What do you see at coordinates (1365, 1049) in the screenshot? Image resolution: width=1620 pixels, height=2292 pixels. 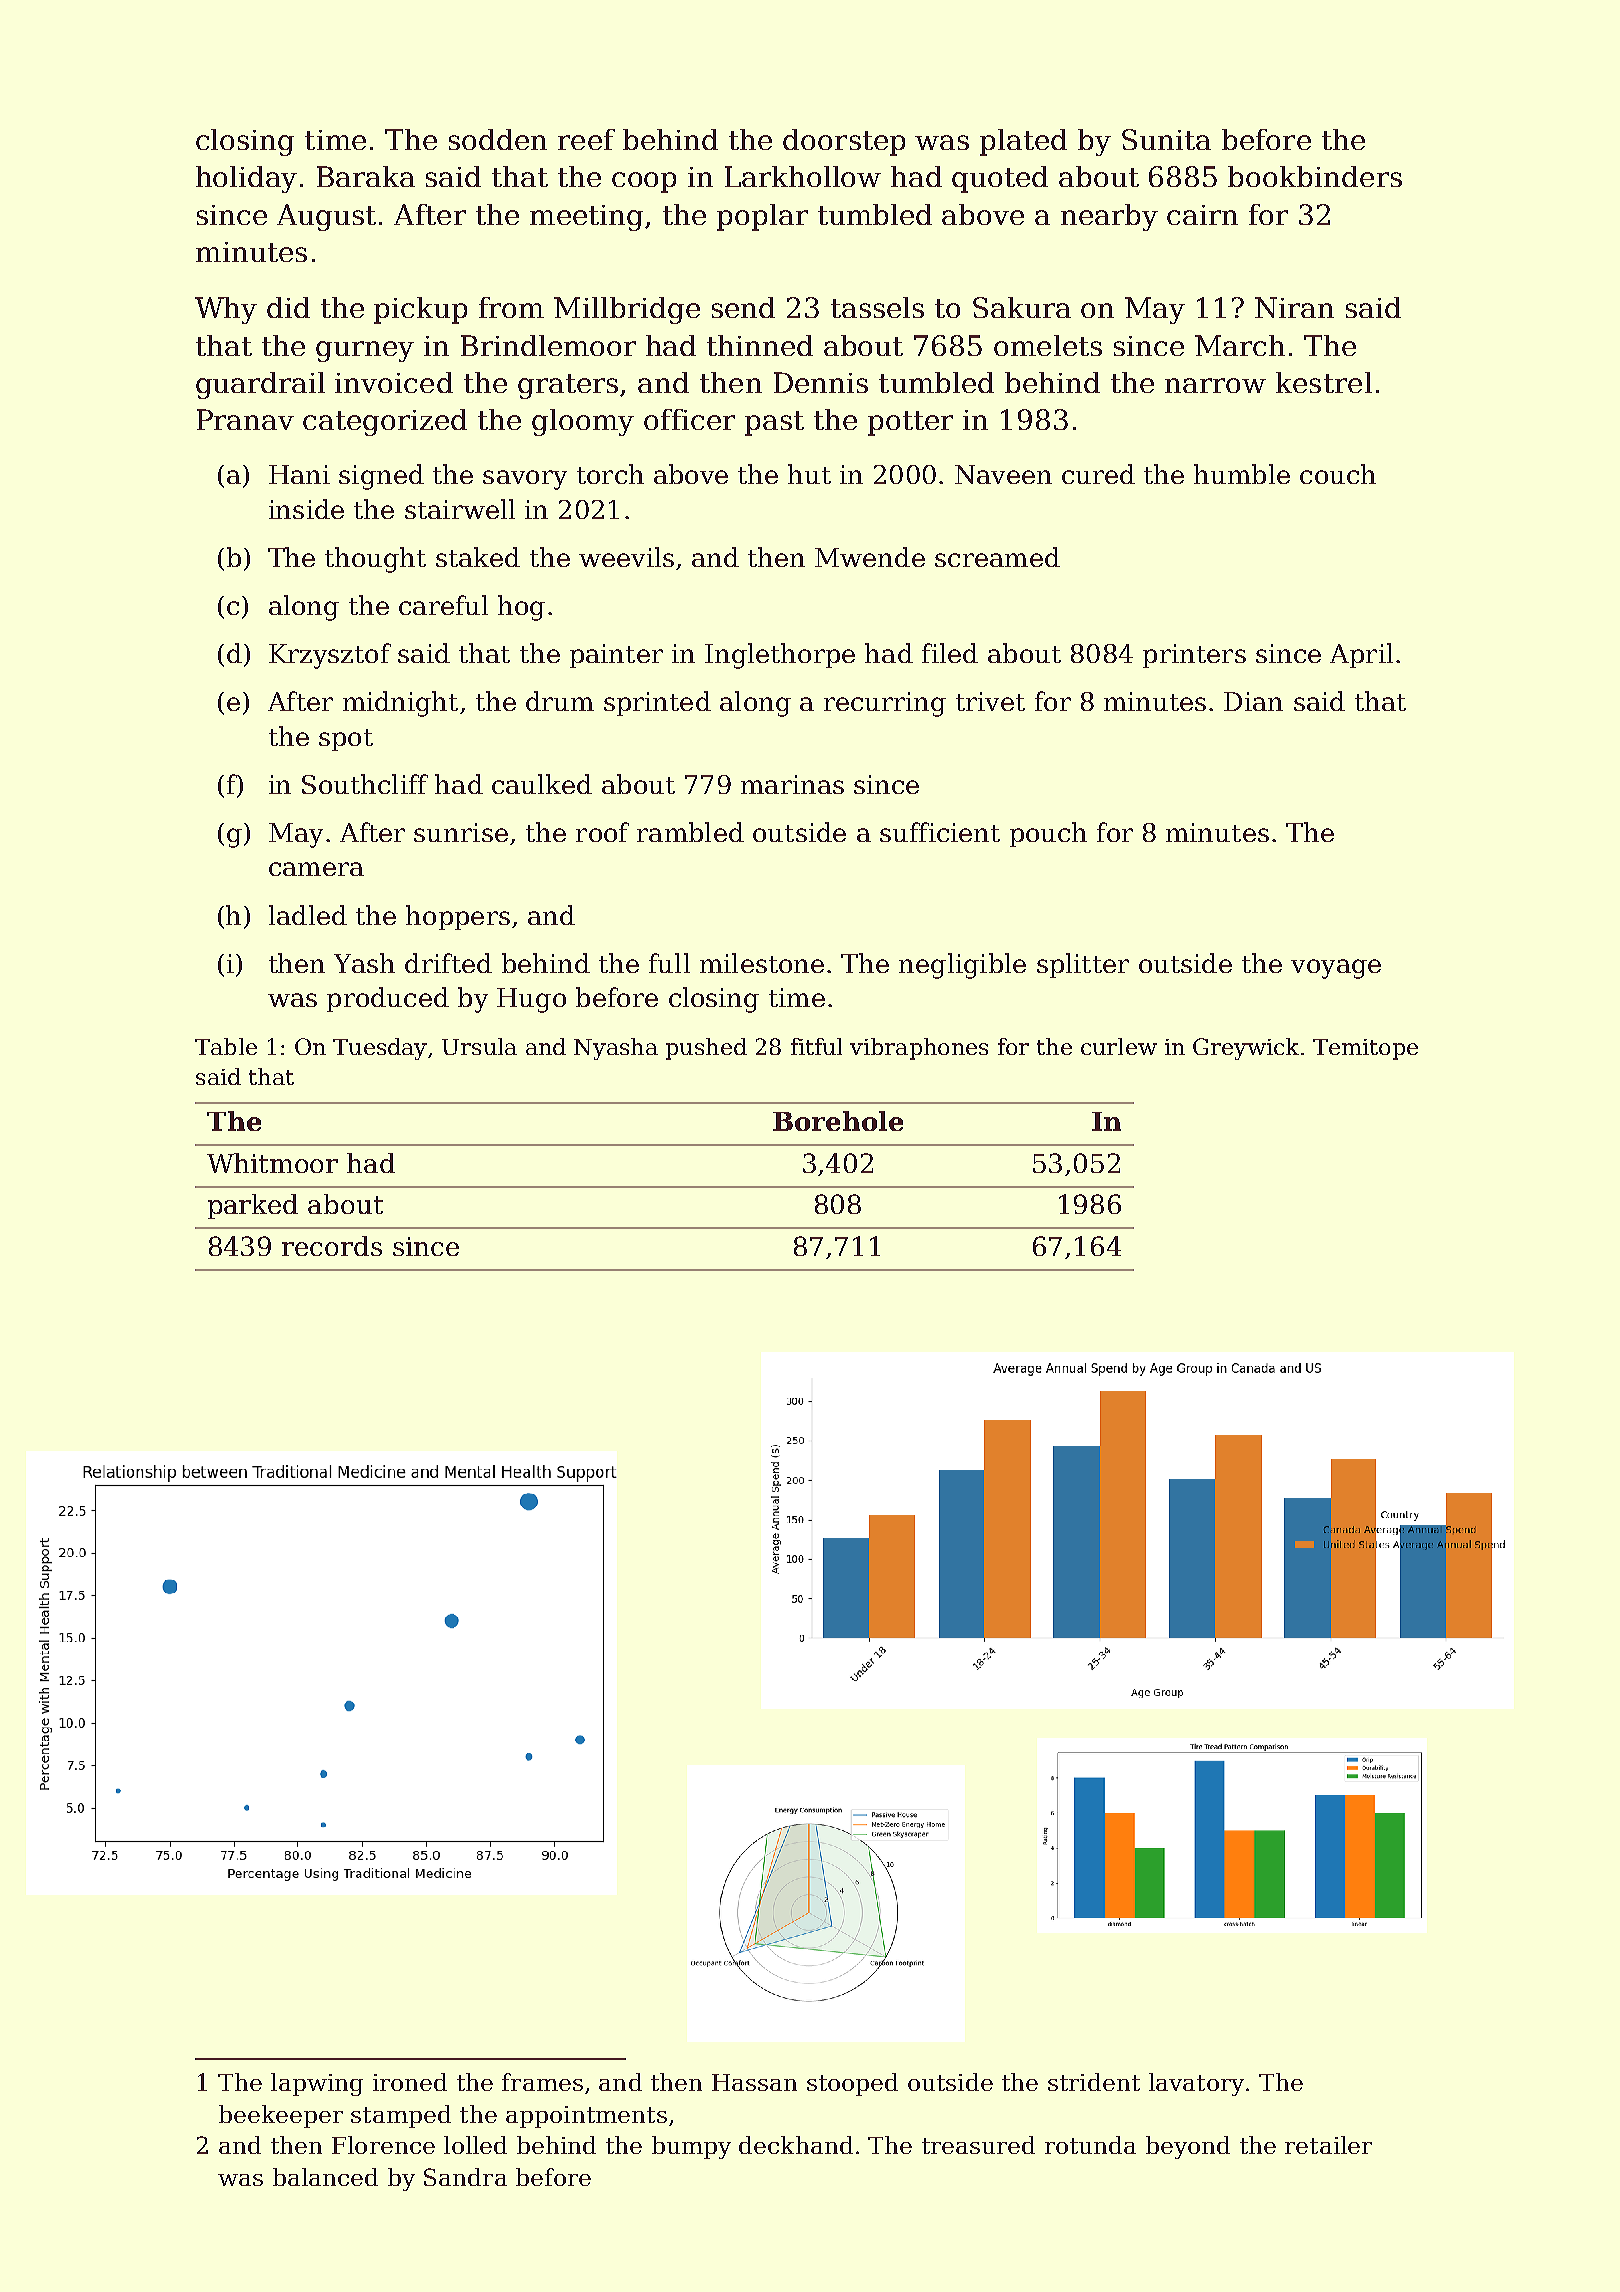 I see `Temitope` at bounding box center [1365, 1049].
